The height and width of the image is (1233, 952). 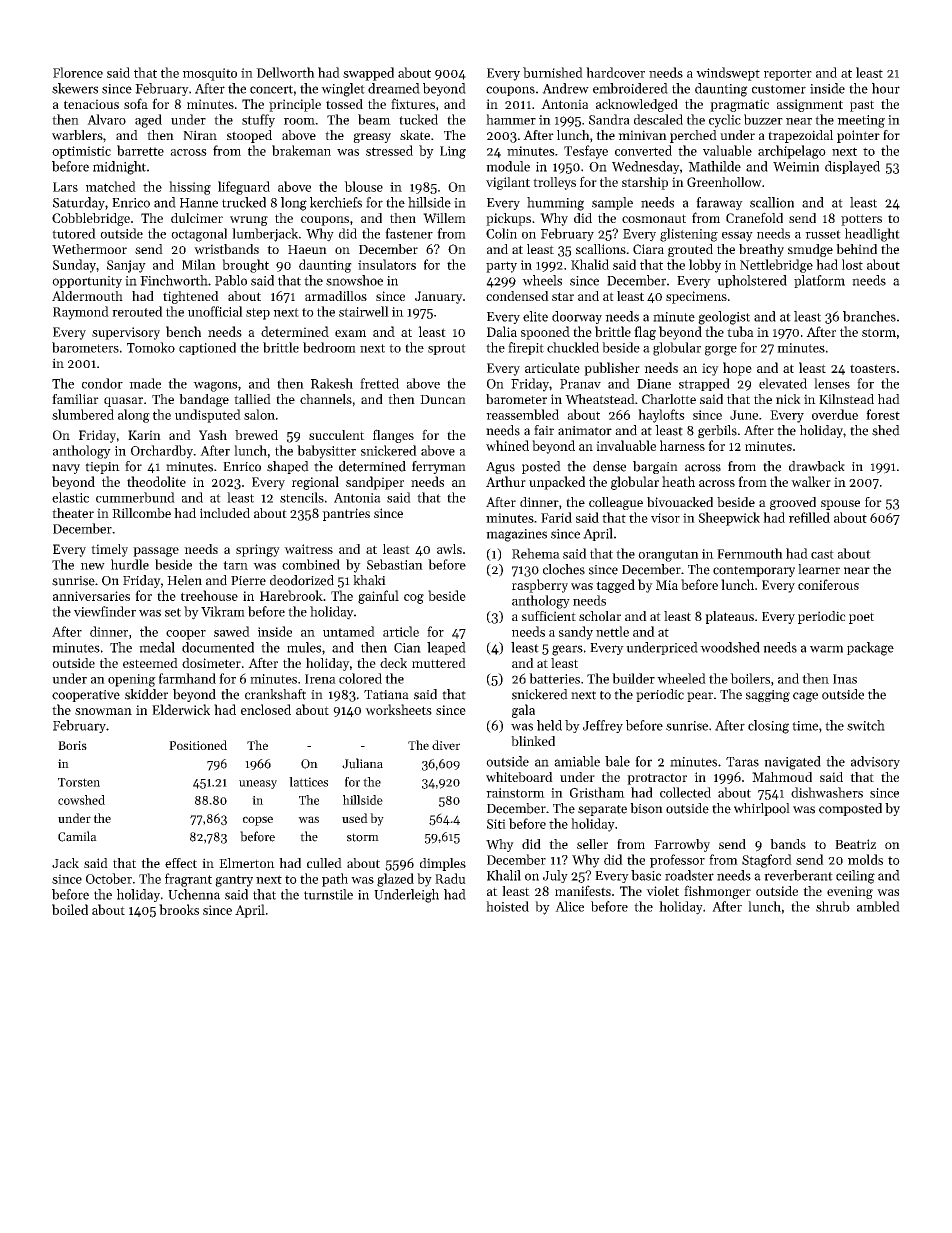 I want to click on closing, so click(x=768, y=727).
